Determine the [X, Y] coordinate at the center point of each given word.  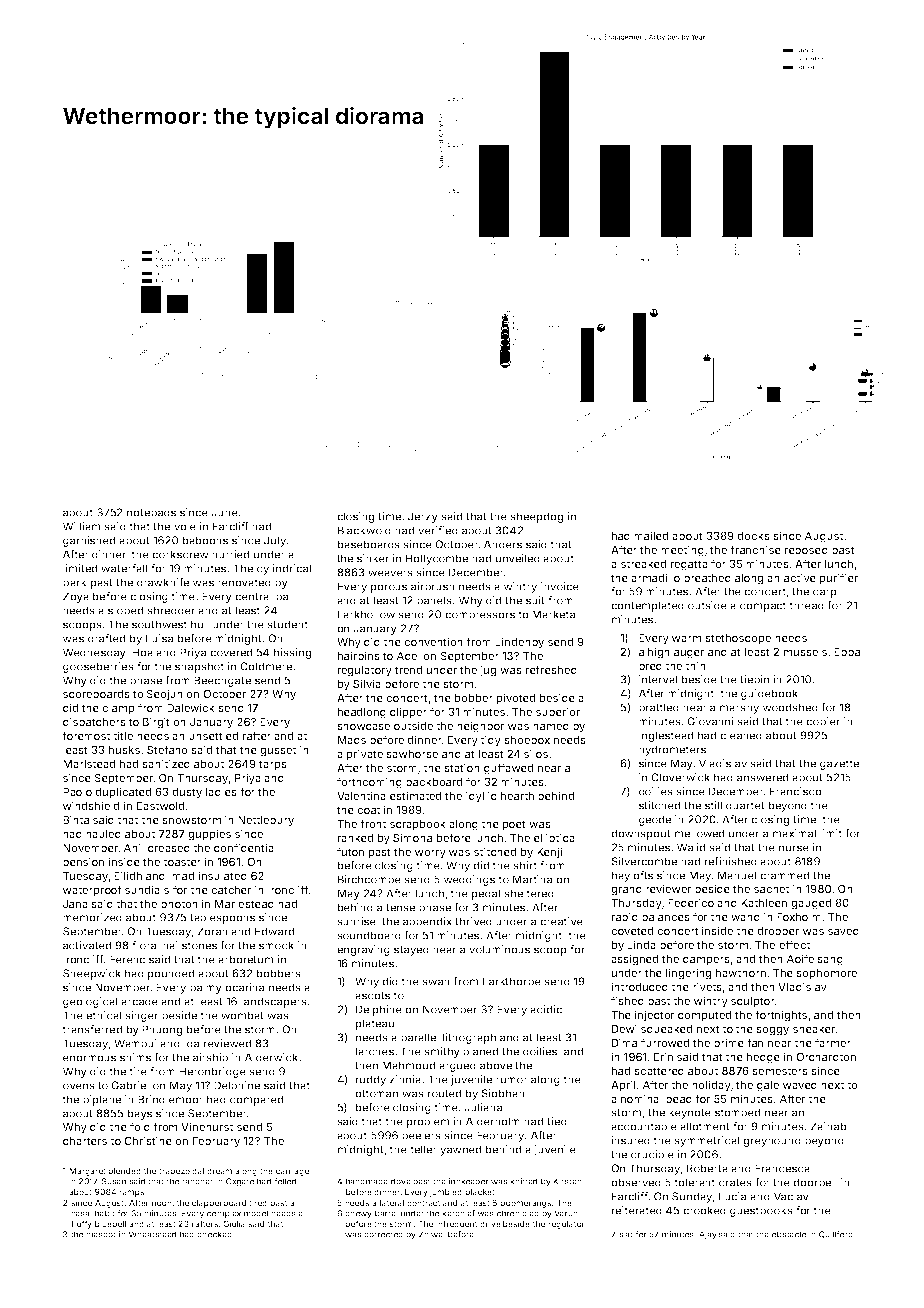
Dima [624, 1042]
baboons [205, 540]
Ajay [708, 1235]
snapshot [199, 667]
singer [141, 1016]
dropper [778, 932]
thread [806, 605]
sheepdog [536, 517]
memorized [92, 917]
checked [214, 1234]
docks [753, 536]
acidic [546, 1009]
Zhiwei [432, 1234]
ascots [372, 996]
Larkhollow [366, 614]
